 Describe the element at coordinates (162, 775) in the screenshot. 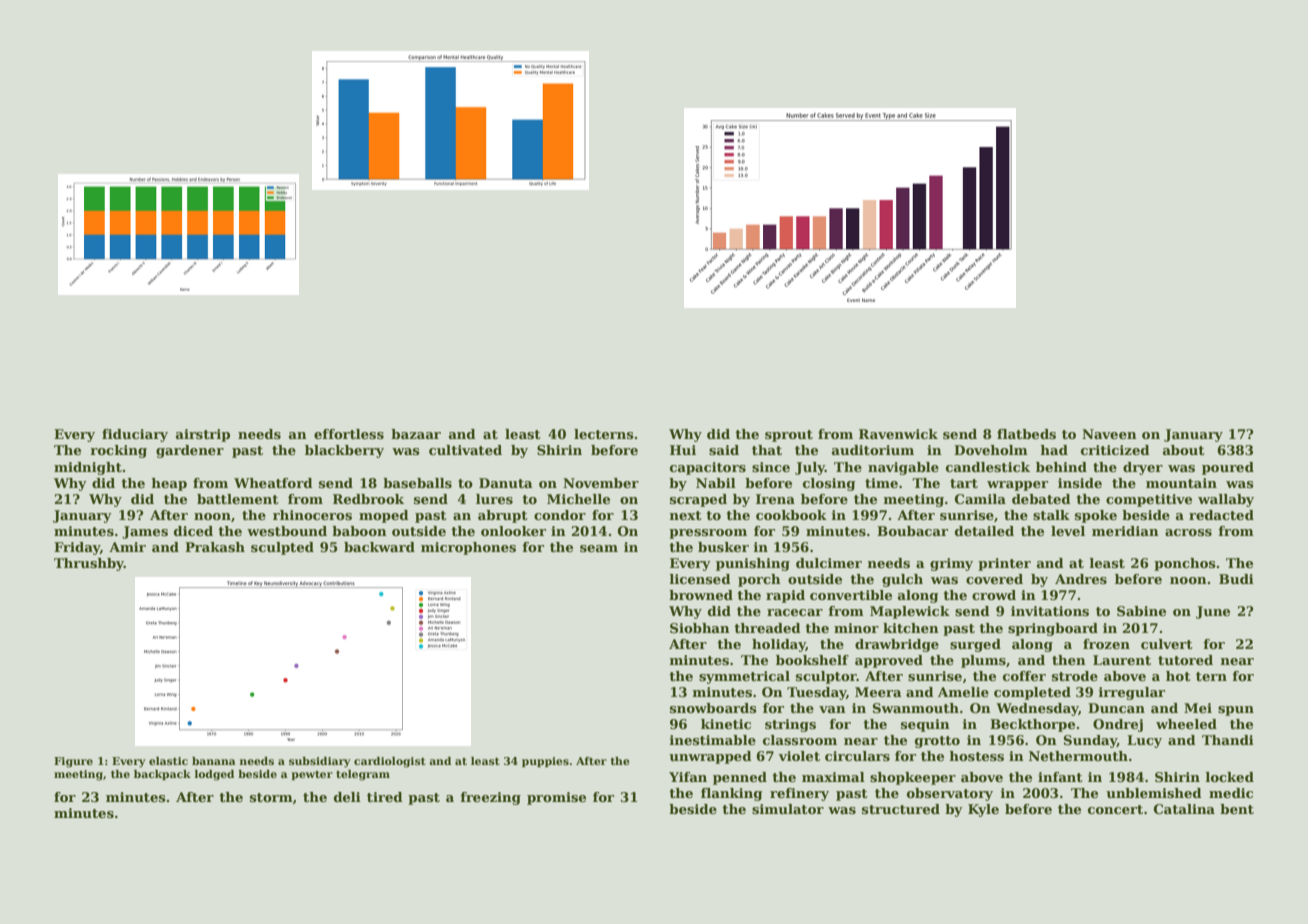

I see `backpack` at that location.
